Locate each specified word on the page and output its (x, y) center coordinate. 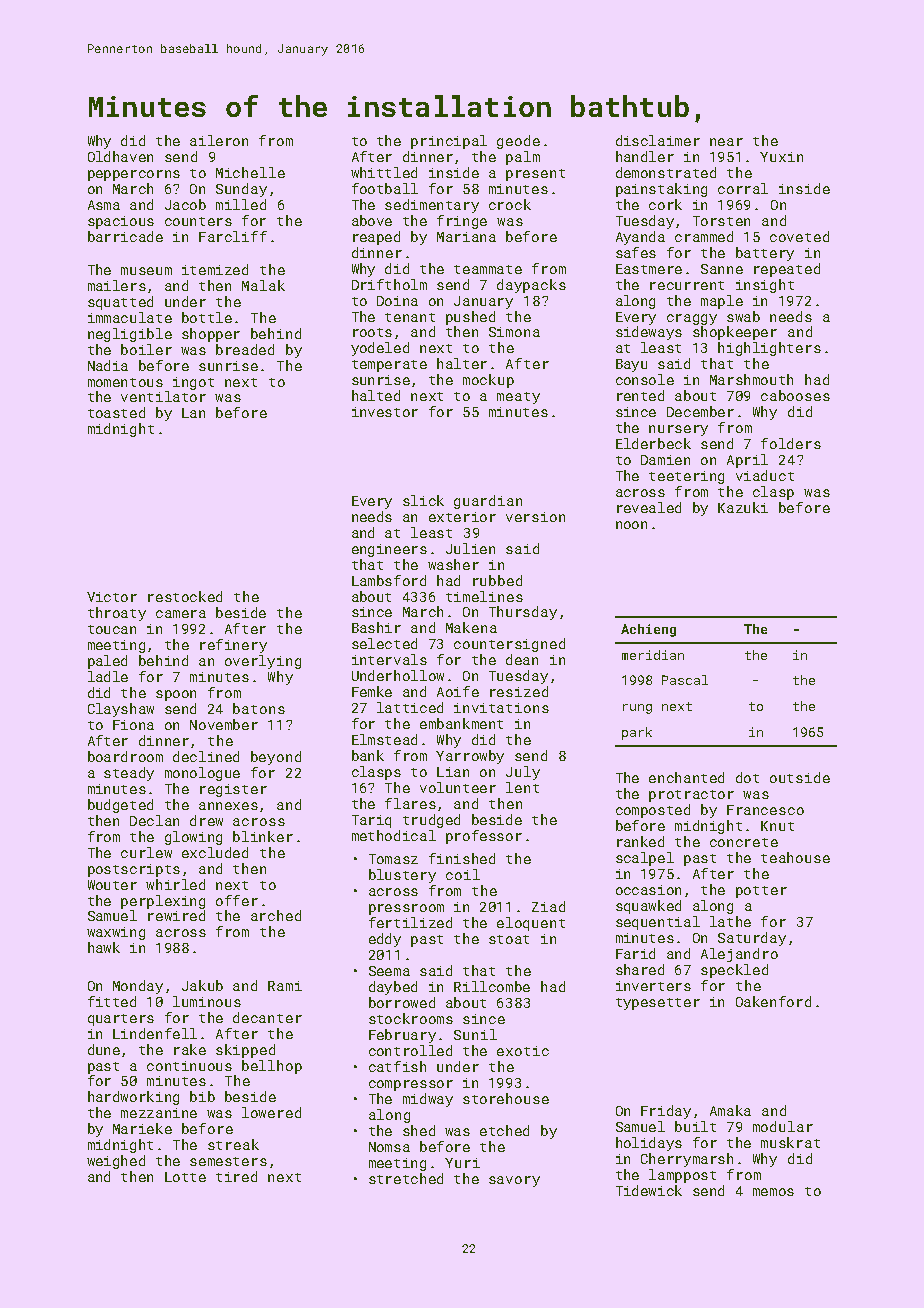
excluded (215, 852)
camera (181, 614)
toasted (116, 412)
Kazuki (743, 507)
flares (410, 803)
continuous (189, 1066)
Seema (389, 971)
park (637, 733)
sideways (649, 333)
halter (462, 363)
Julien (470, 548)
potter (761, 892)
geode (518, 142)
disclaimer (658, 140)
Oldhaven (120, 156)
